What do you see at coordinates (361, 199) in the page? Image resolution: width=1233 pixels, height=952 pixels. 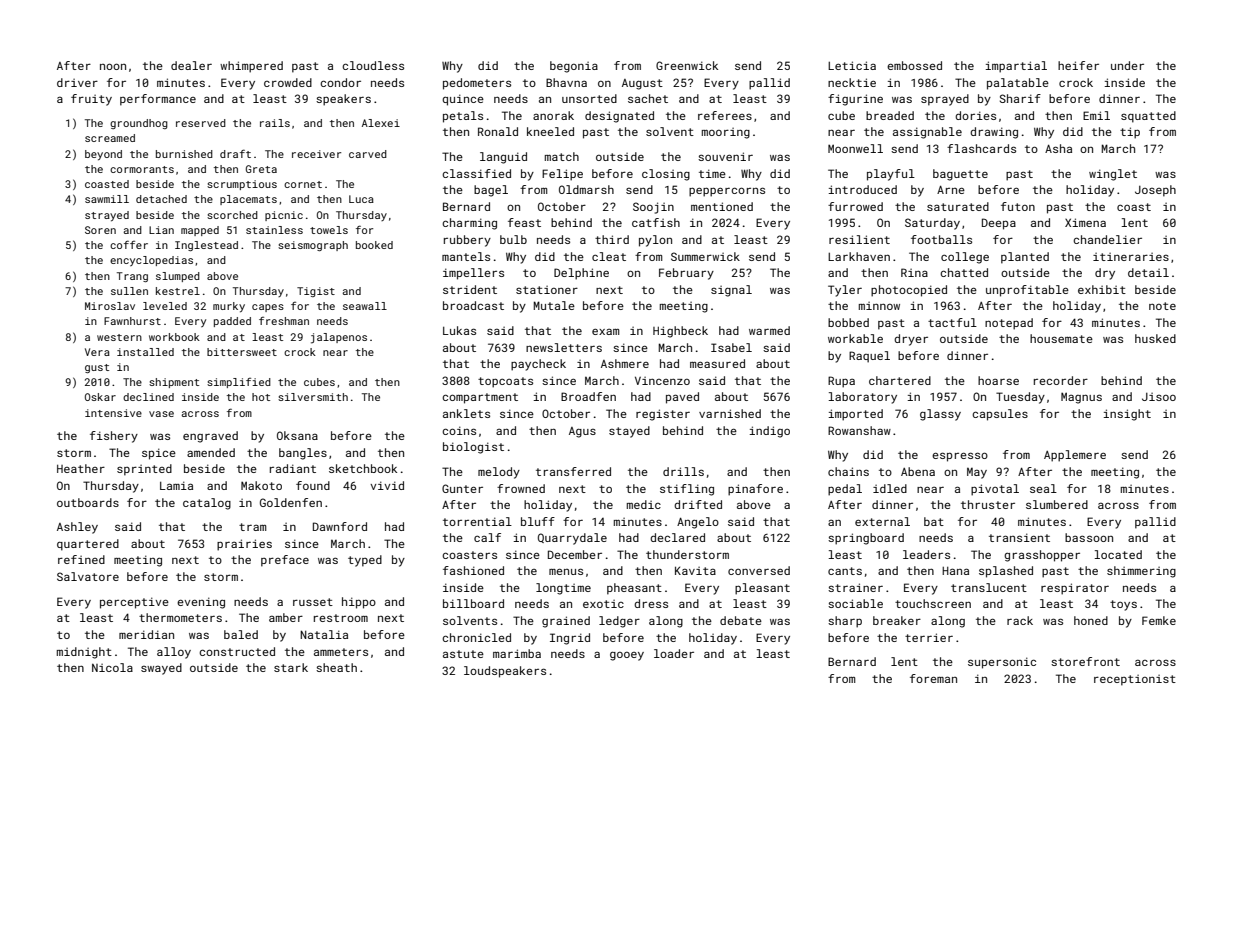 I see `Luca` at bounding box center [361, 199].
